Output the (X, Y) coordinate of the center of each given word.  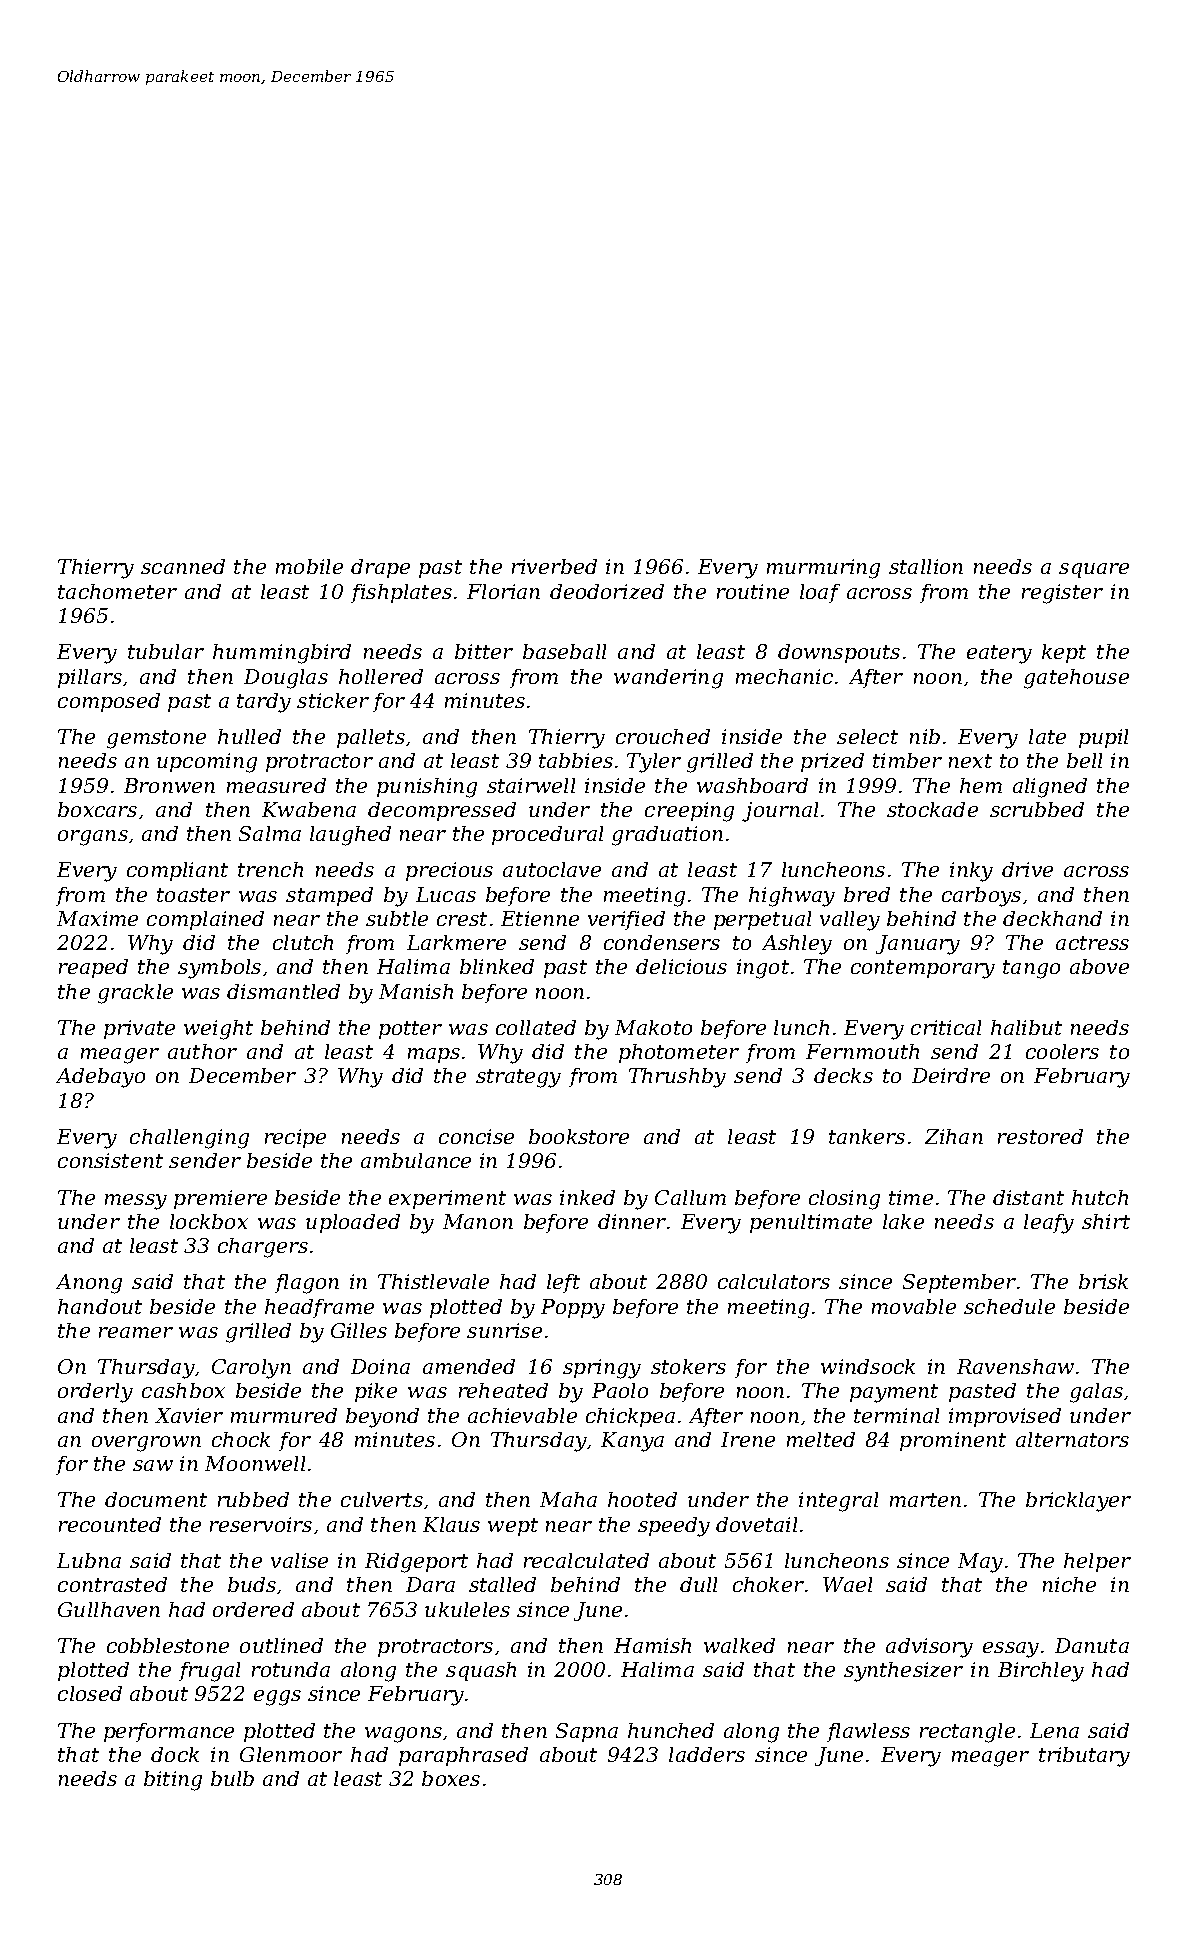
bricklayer (1078, 1502)
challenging (189, 1139)
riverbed (554, 566)
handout (100, 1306)
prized (832, 762)
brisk (1103, 1281)
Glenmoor (291, 1754)
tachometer (117, 591)
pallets (371, 738)
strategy (518, 1078)
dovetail (756, 1524)
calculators (774, 1281)
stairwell (531, 785)
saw (153, 1465)
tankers (867, 1136)
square (1094, 570)
